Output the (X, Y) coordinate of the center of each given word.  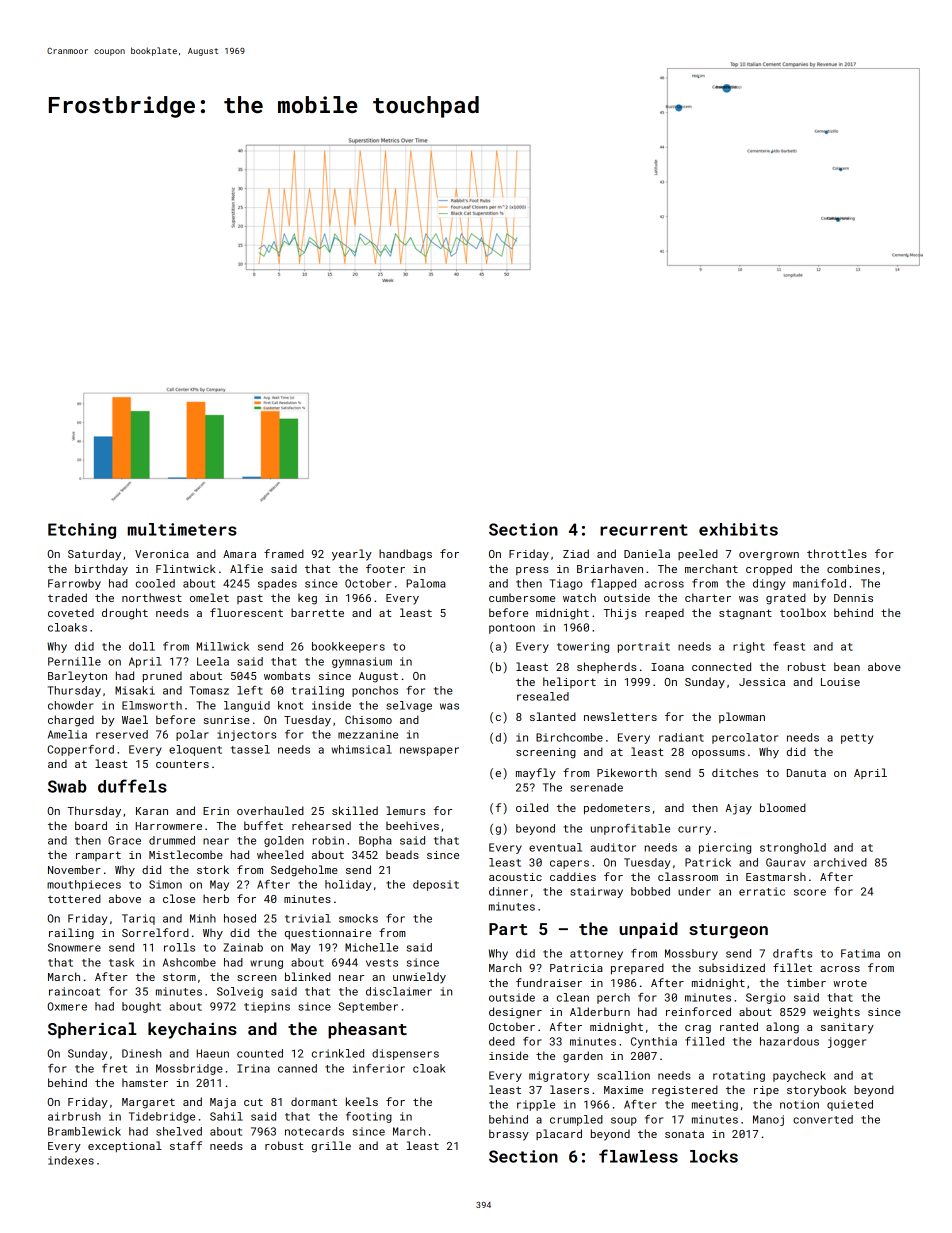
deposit (436, 885)
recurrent (644, 530)
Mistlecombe (186, 854)
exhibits (738, 529)
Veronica (162, 554)
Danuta (806, 773)
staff (186, 1145)
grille (331, 1147)
